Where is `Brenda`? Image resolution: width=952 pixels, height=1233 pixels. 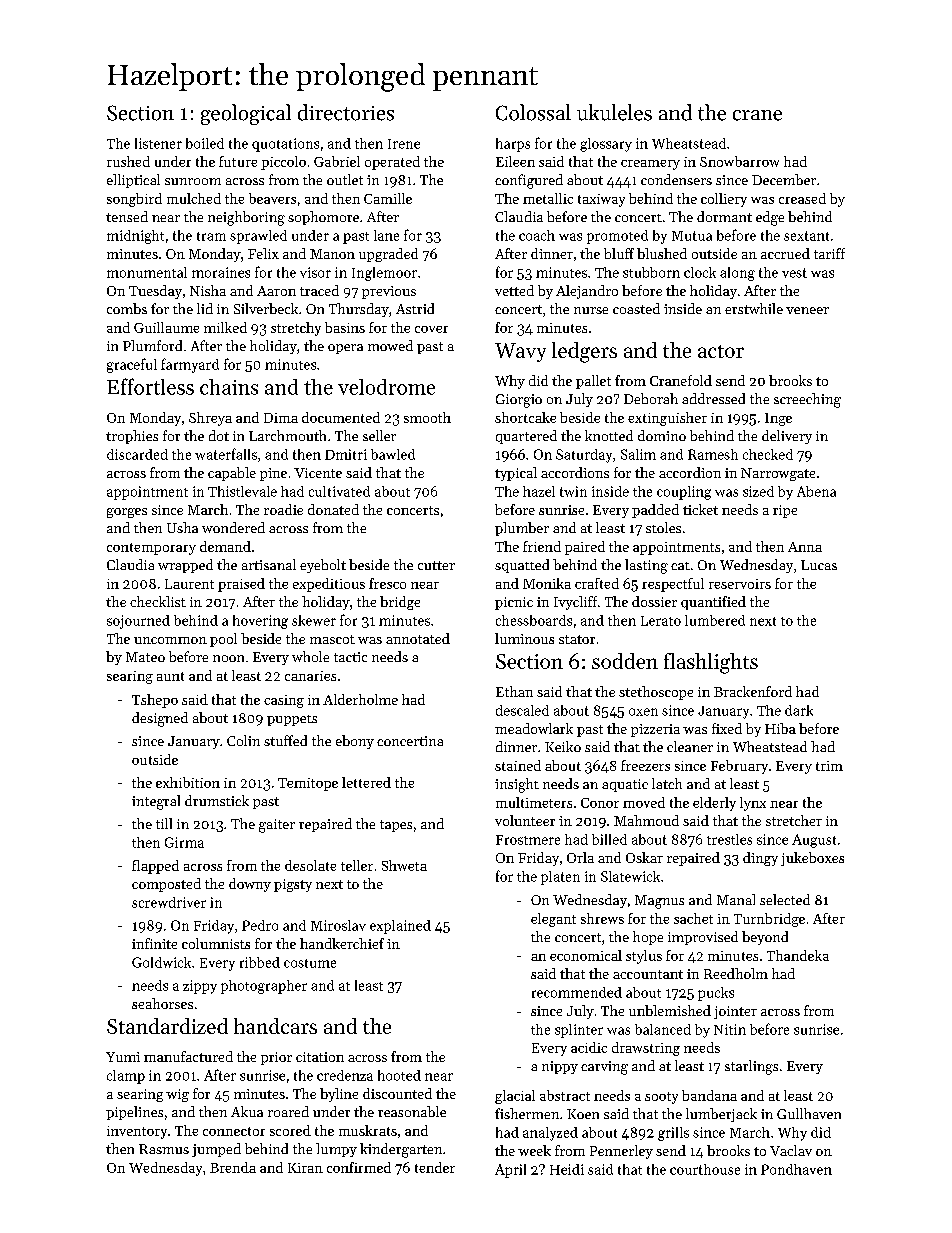 Brenda is located at coordinates (233, 1167).
